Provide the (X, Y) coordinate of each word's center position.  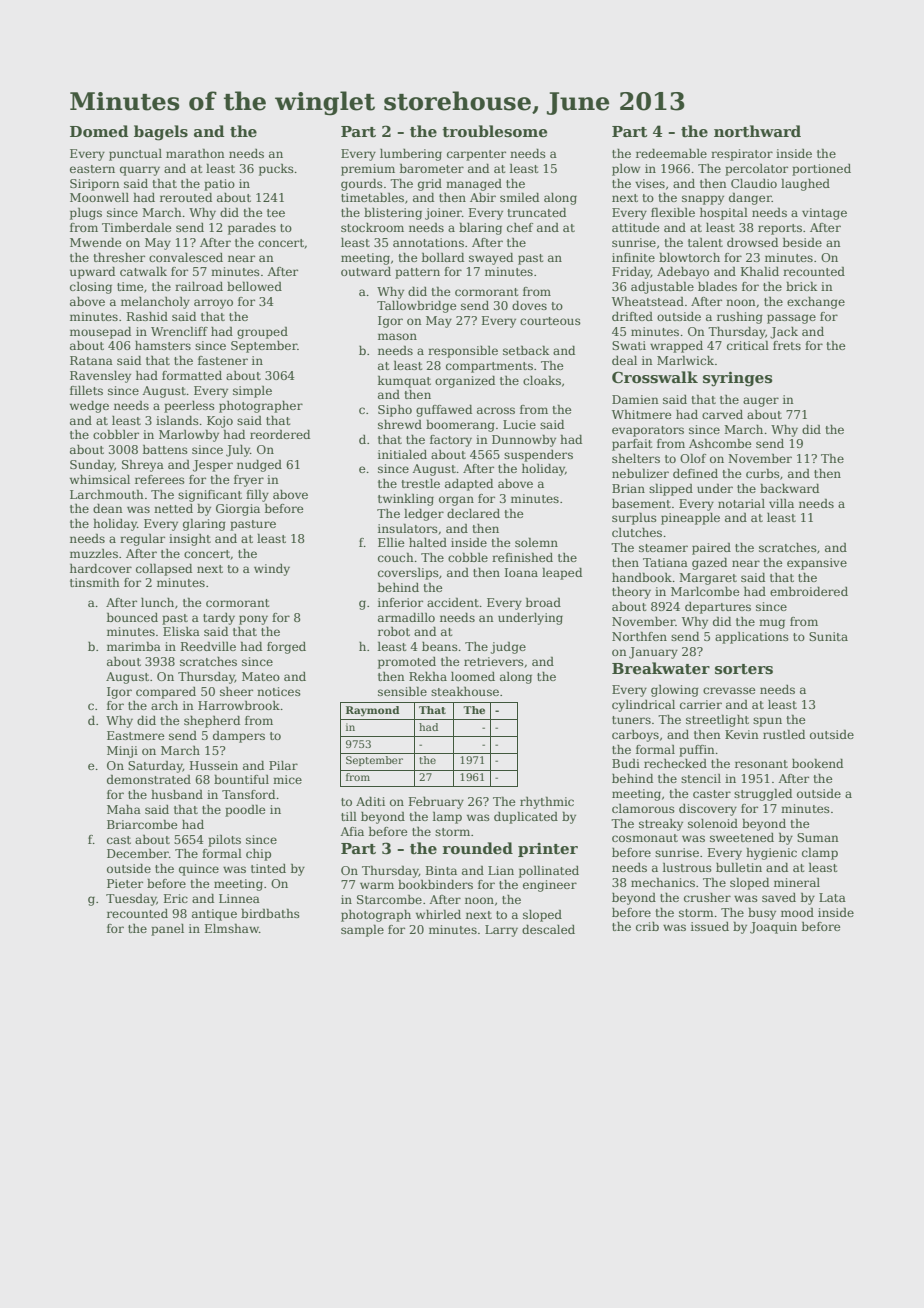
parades (252, 229)
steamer (663, 548)
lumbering (411, 155)
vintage (824, 214)
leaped (562, 573)
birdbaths (270, 913)
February (436, 803)
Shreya (143, 465)
